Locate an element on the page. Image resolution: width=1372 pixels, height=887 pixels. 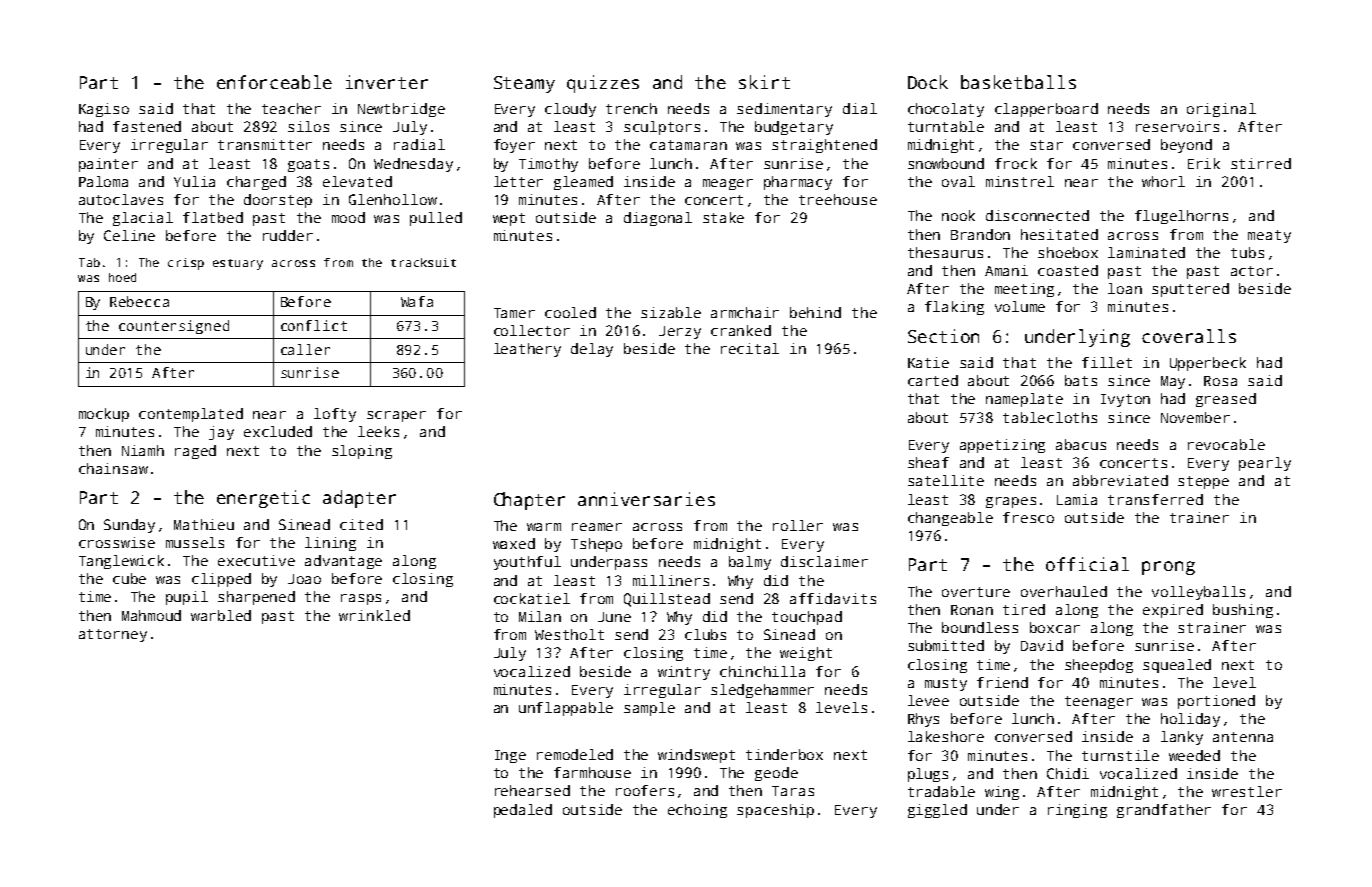
warbled is located at coordinates (221, 615).
